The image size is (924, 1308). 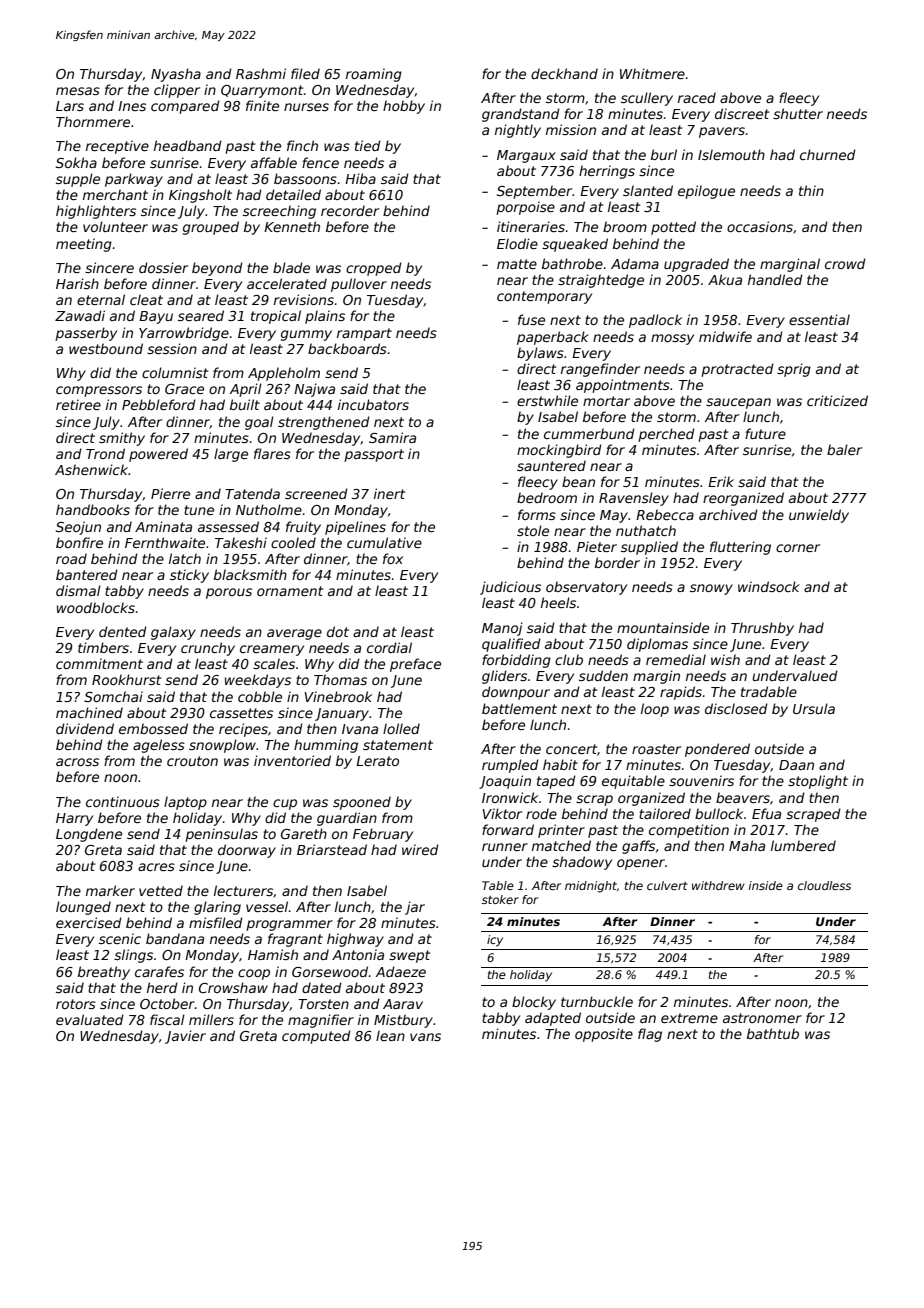 I want to click on slings, so click(x=133, y=956).
